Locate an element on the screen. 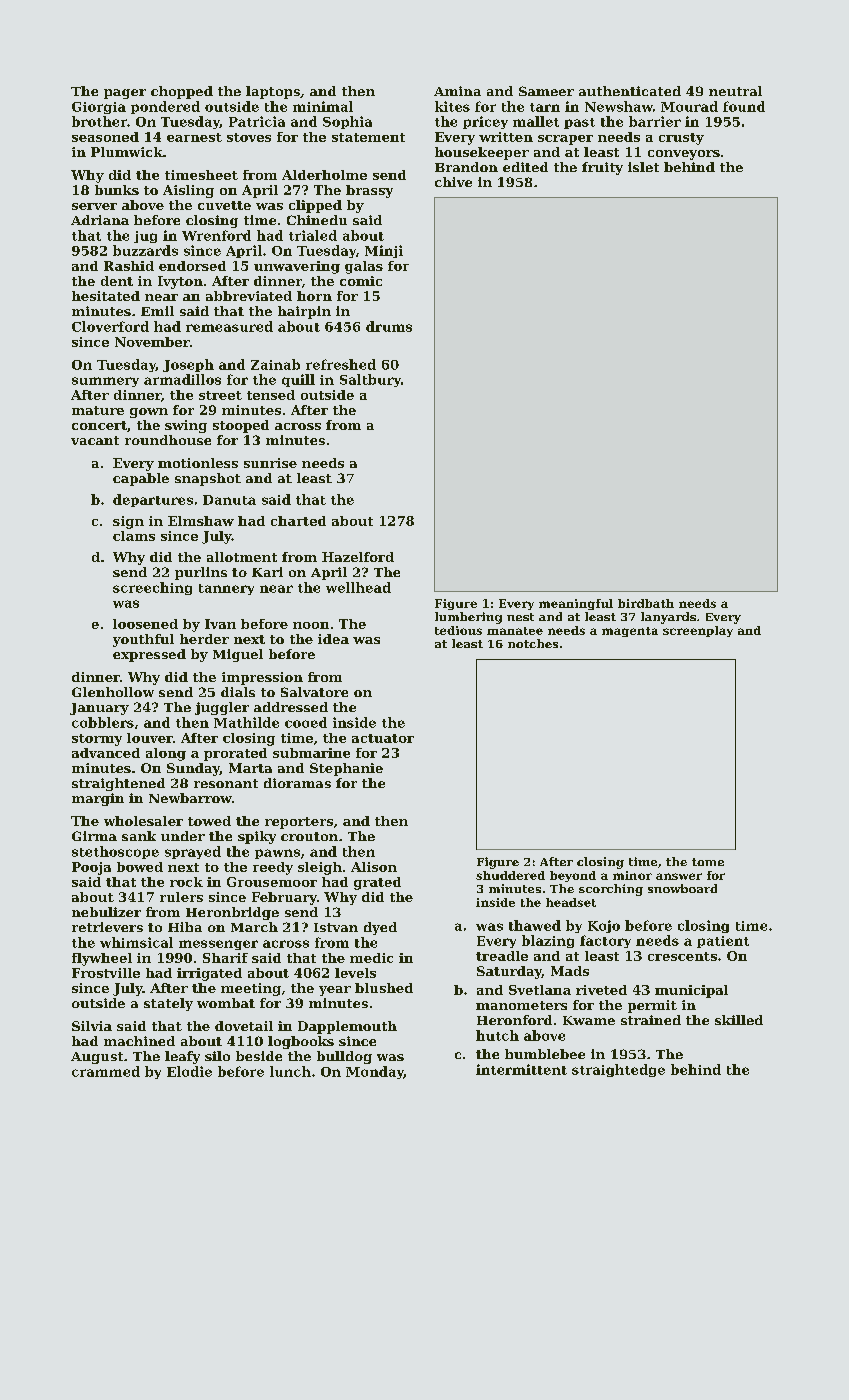  nebulizer is located at coordinates (106, 912).
